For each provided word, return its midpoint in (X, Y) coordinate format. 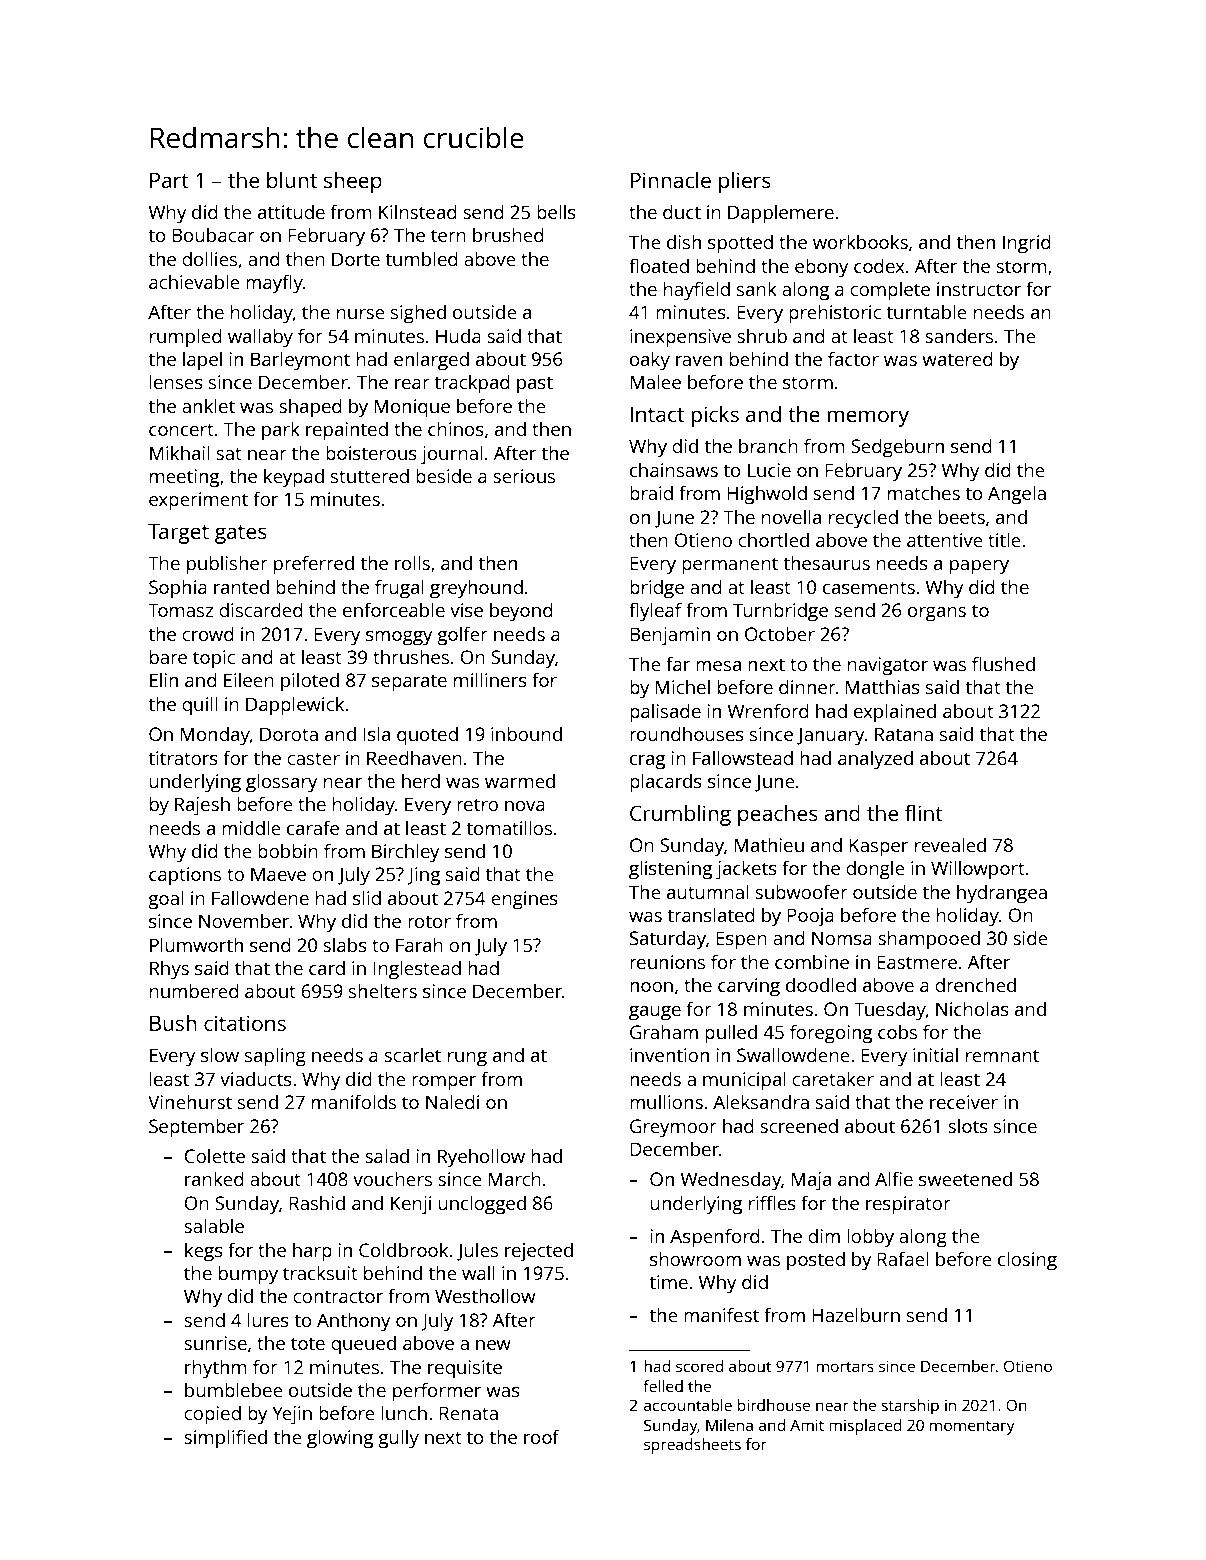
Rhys (169, 970)
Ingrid (1027, 244)
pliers (745, 182)
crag (647, 762)
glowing (340, 1439)
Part (169, 180)
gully (398, 1439)
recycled (863, 519)
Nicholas (972, 1008)
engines (524, 900)
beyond (521, 612)
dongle (875, 870)
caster (313, 758)
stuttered (370, 475)
